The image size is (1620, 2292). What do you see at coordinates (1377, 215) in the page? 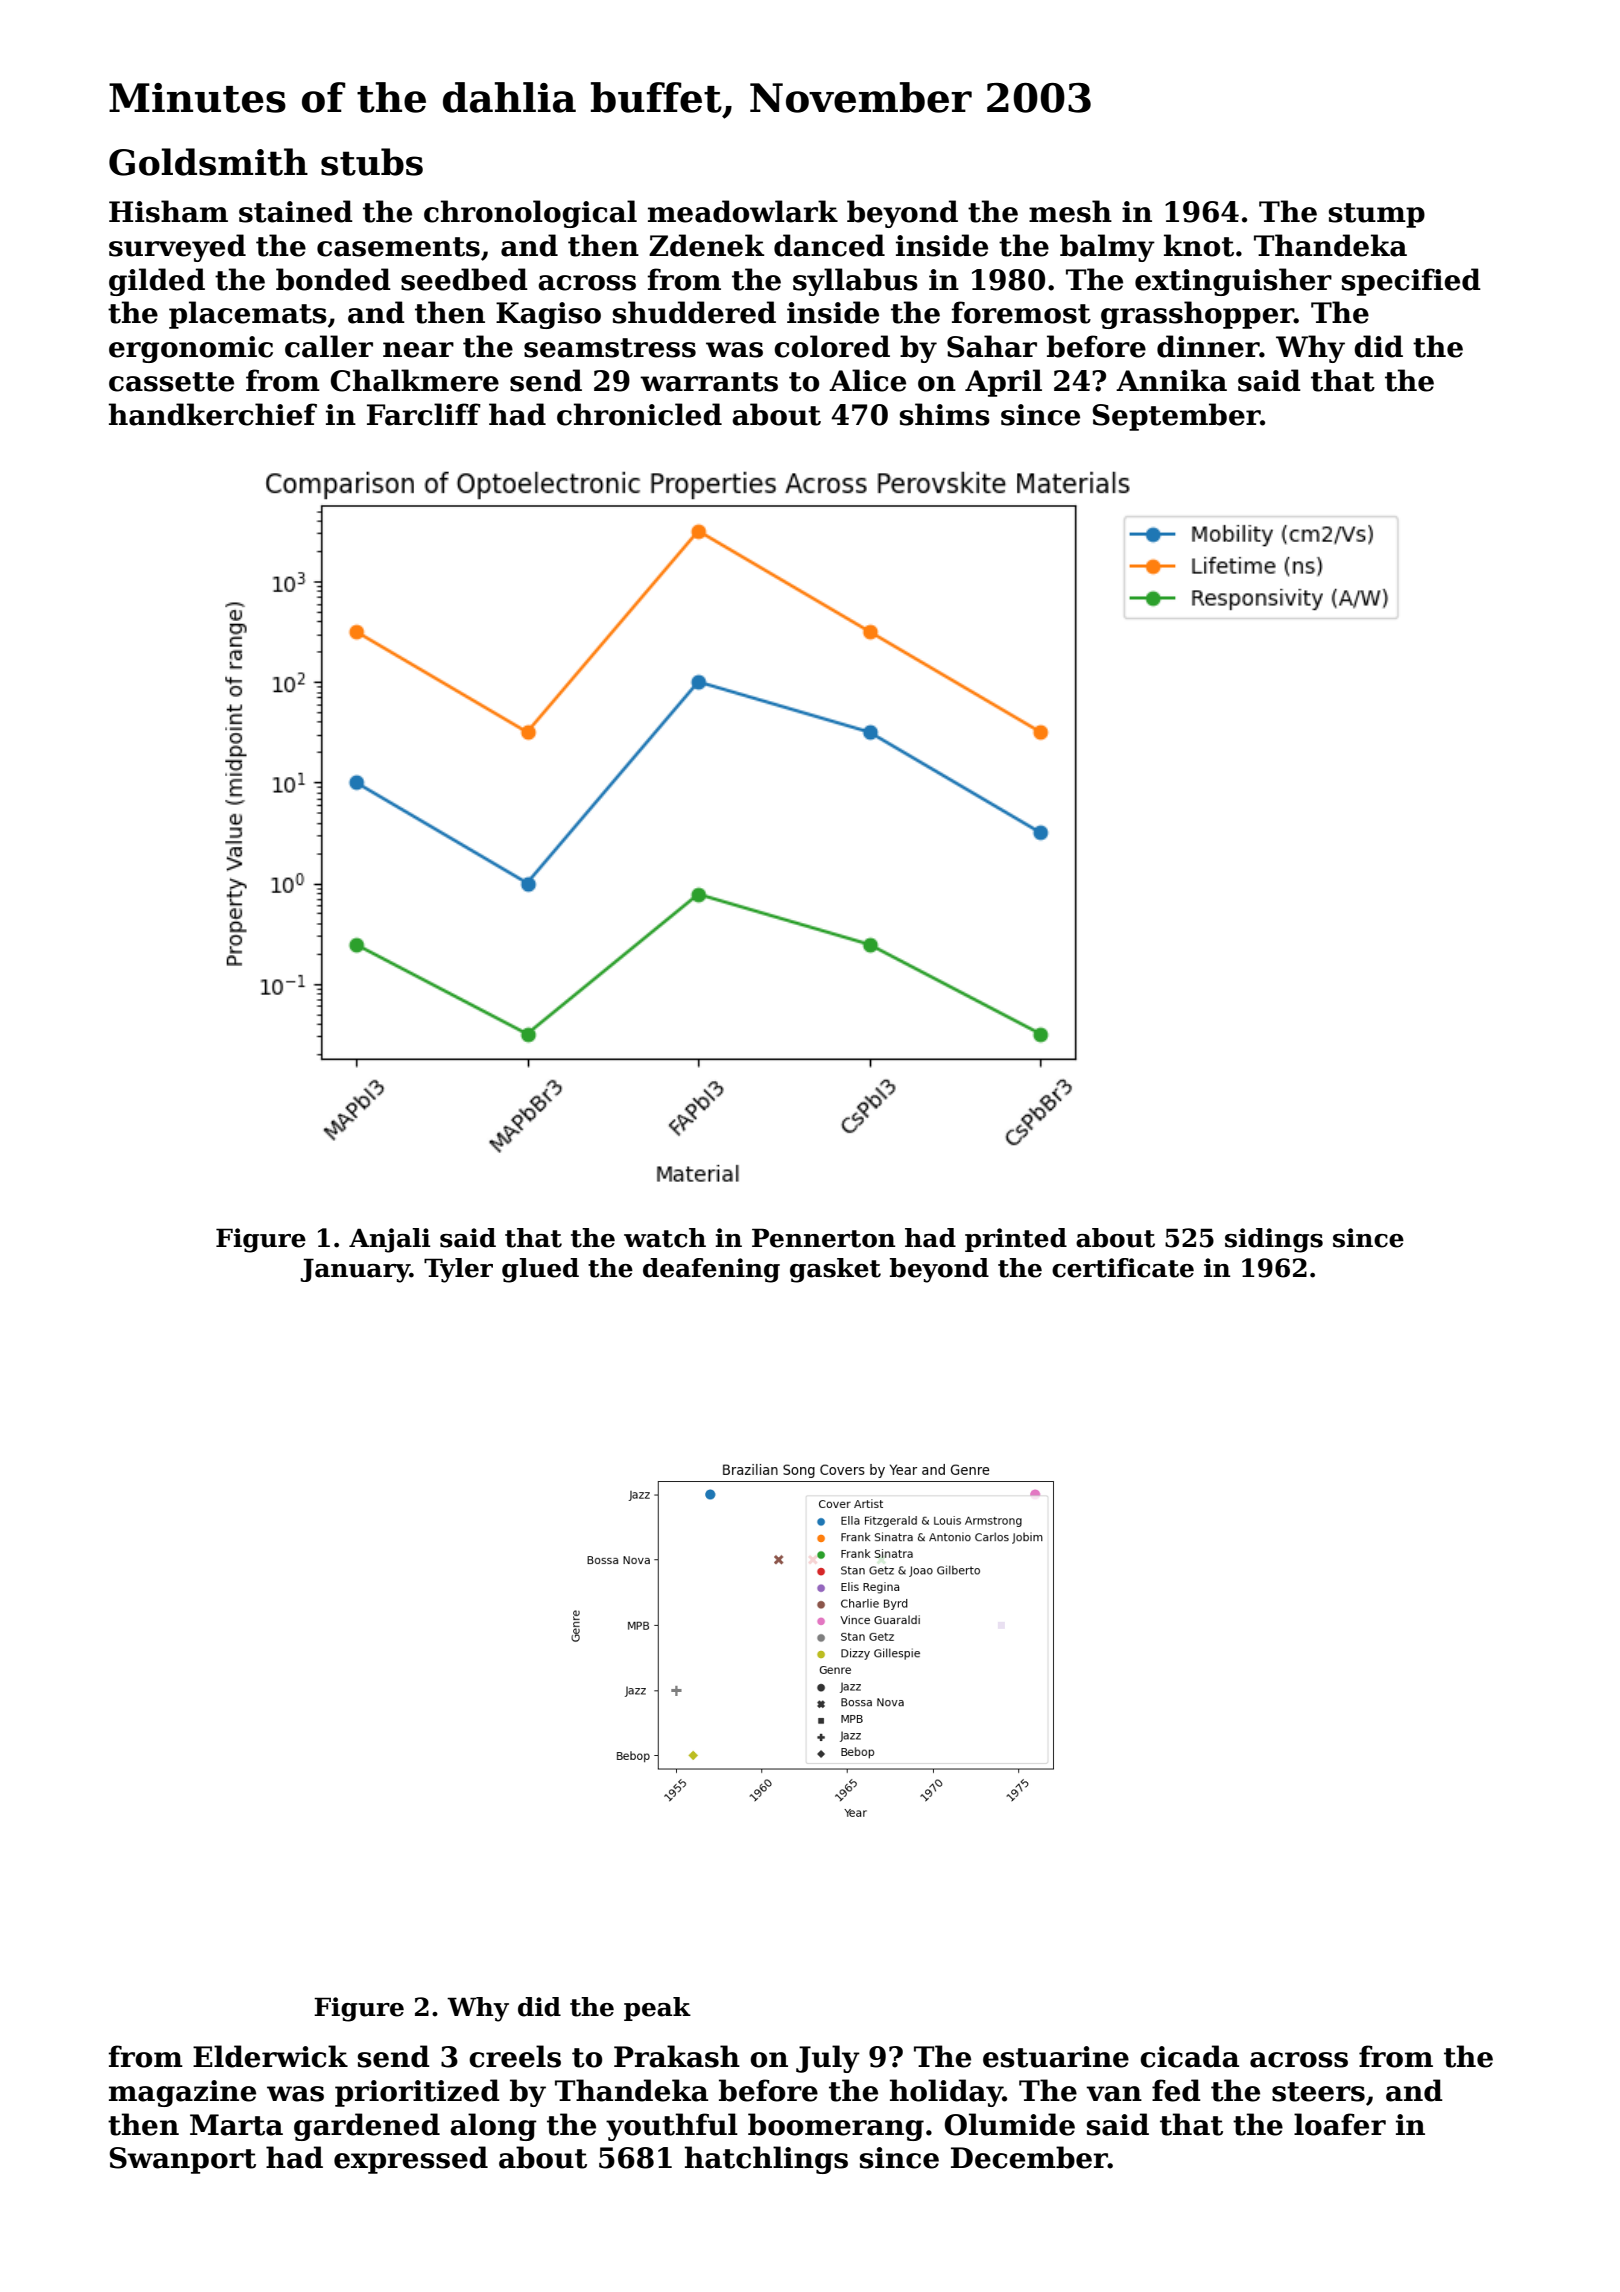
I see `stump` at bounding box center [1377, 215].
